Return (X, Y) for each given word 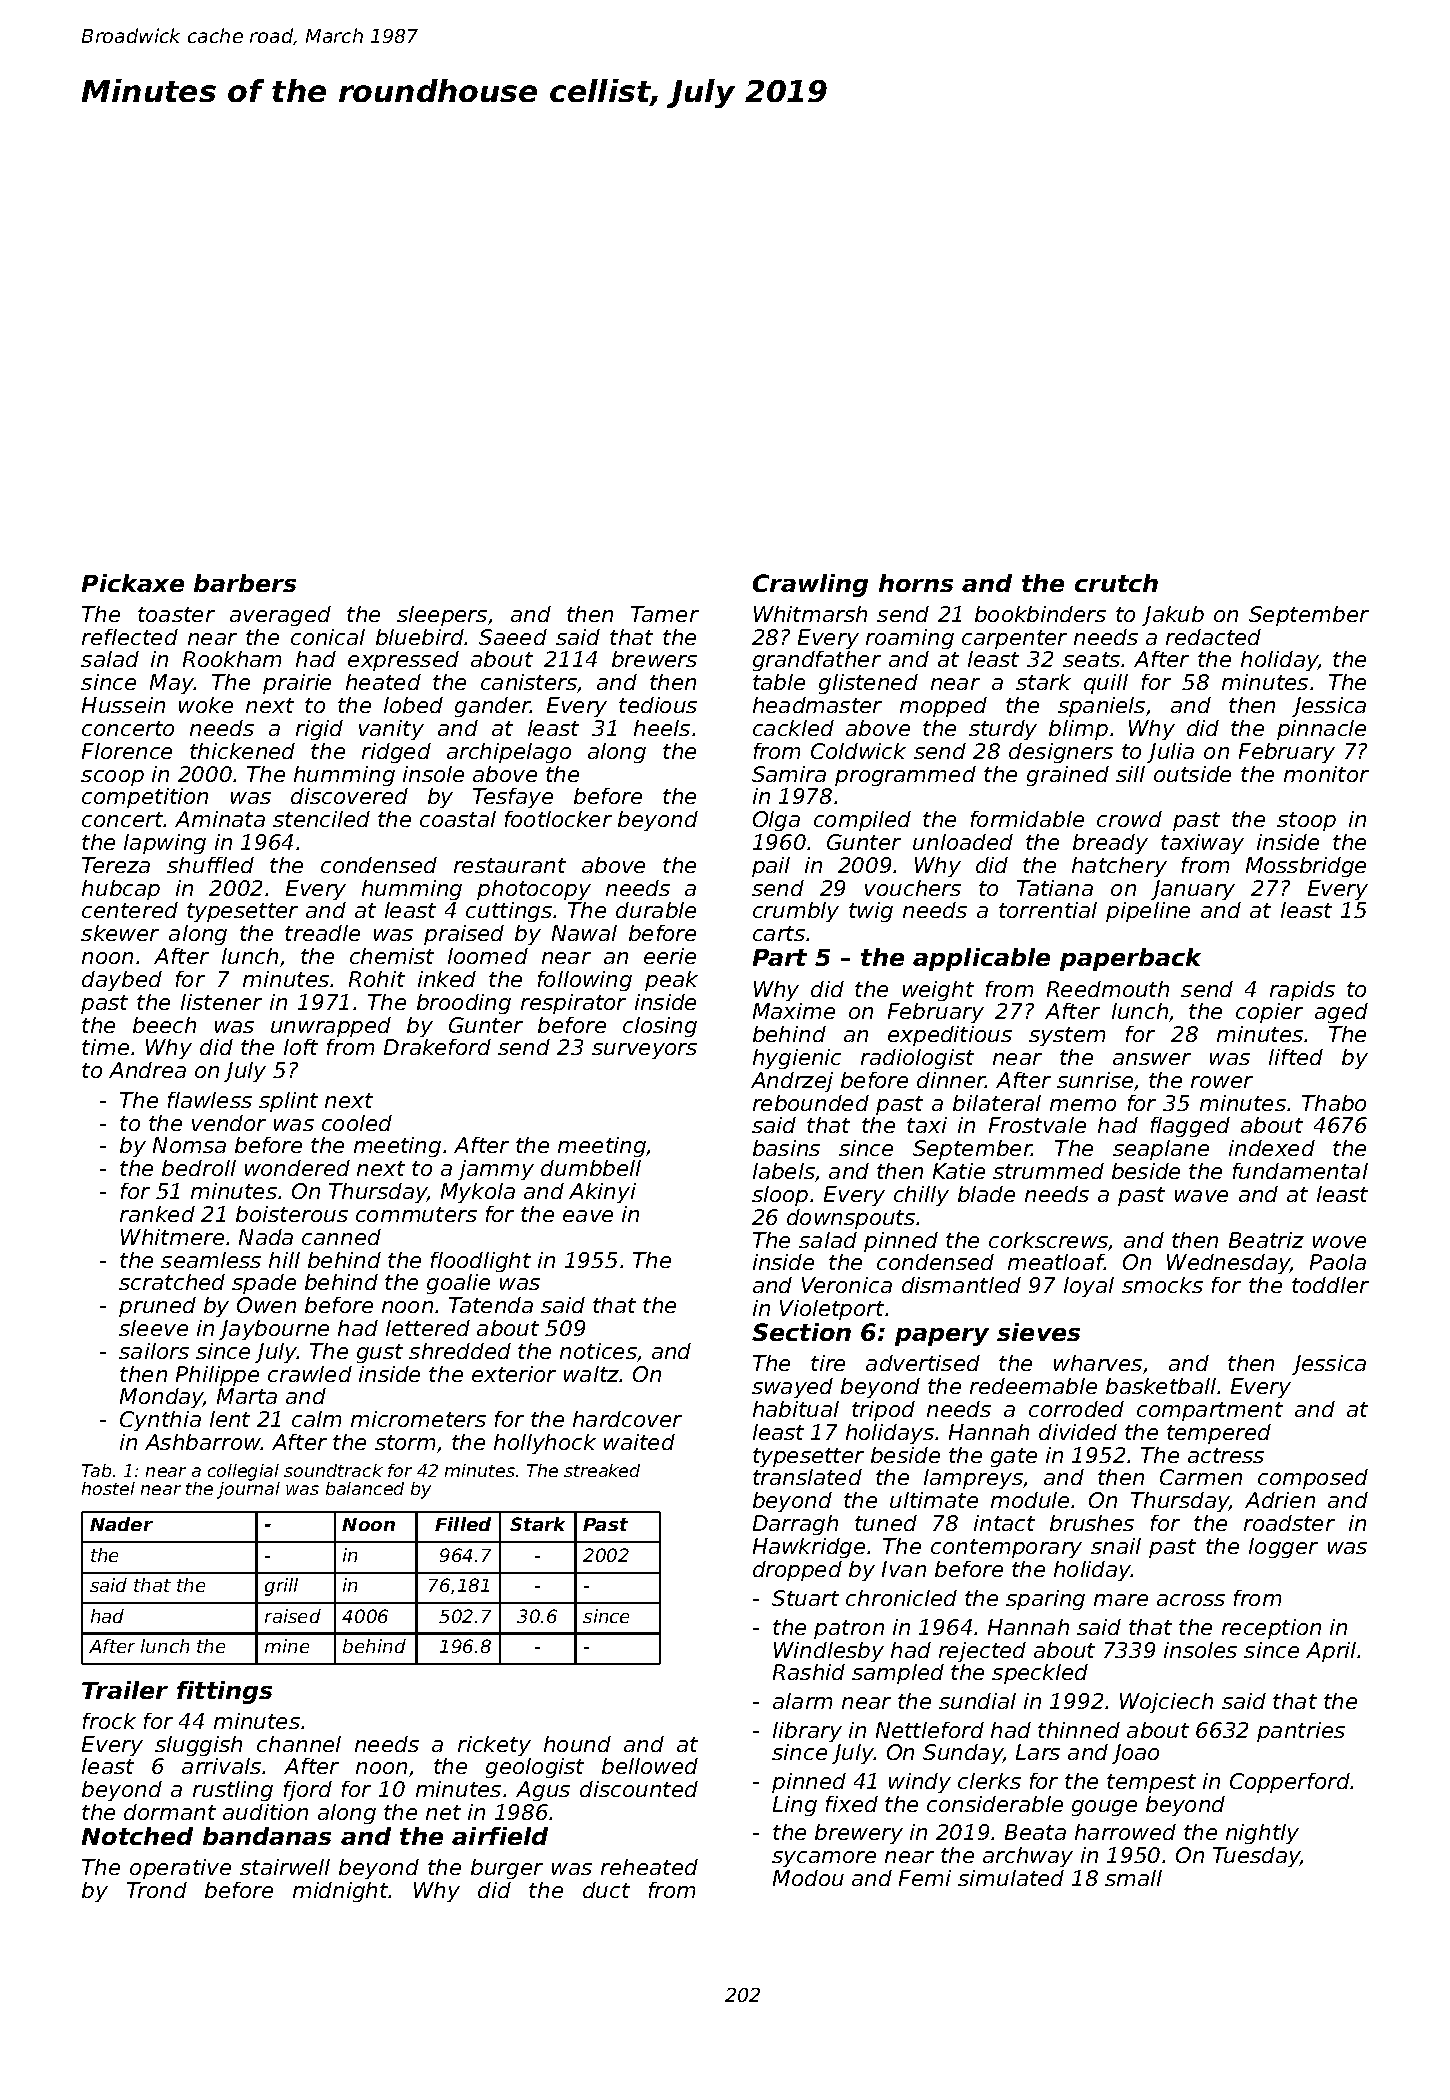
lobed (413, 705)
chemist (392, 956)
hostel (108, 1488)
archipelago (509, 753)
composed (1313, 1479)
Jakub (1173, 616)
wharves (1098, 1363)
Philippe (217, 1376)
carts (779, 933)
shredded (460, 1351)
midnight (341, 1892)
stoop (1306, 821)
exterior (514, 1374)
